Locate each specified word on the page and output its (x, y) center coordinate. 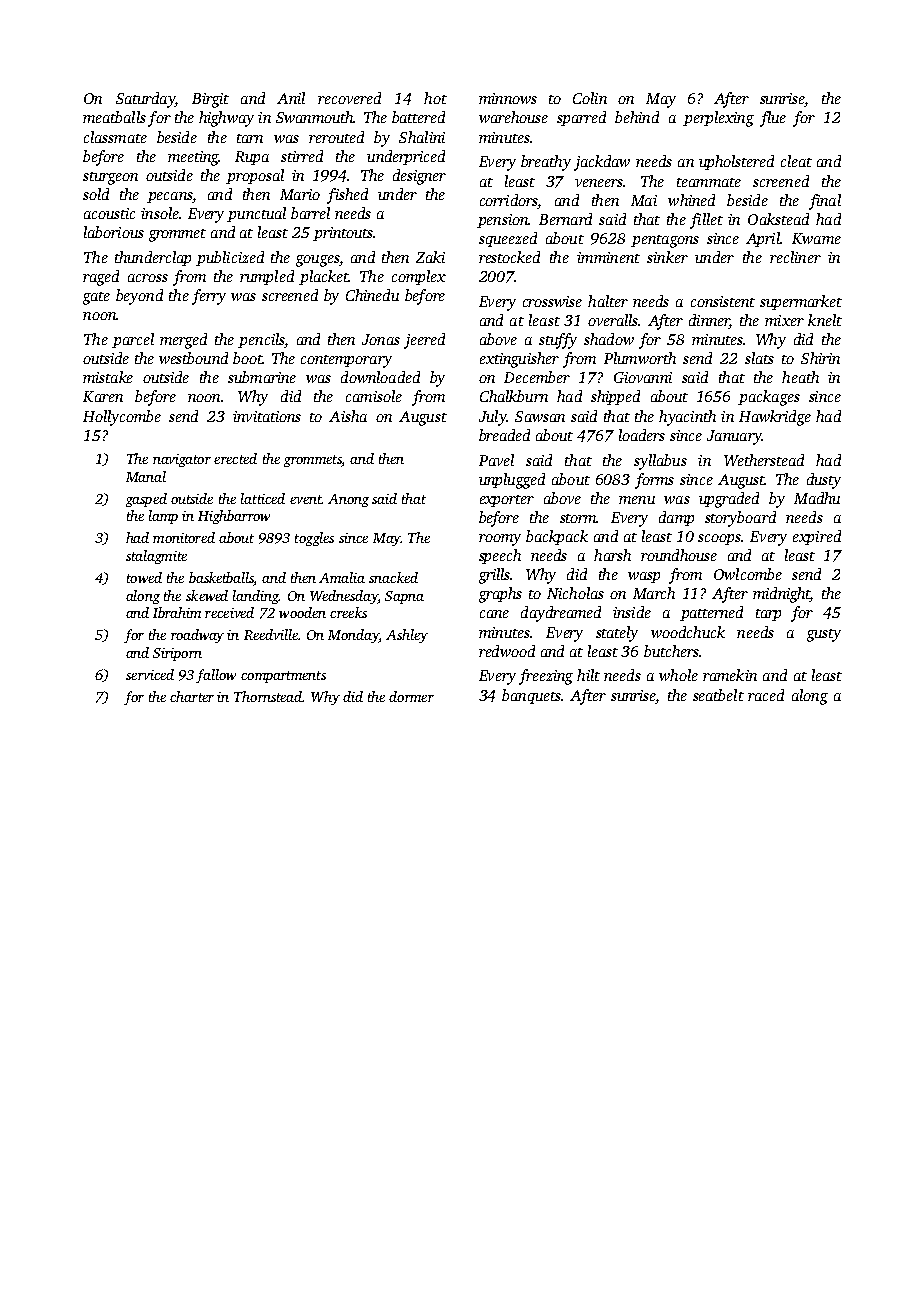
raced (766, 695)
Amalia (342, 577)
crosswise (552, 301)
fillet (706, 221)
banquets (531, 696)
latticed (263, 498)
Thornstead (268, 696)
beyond (139, 297)
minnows (508, 98)
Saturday (145, 100)
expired (817, 537)
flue (773, 119)
